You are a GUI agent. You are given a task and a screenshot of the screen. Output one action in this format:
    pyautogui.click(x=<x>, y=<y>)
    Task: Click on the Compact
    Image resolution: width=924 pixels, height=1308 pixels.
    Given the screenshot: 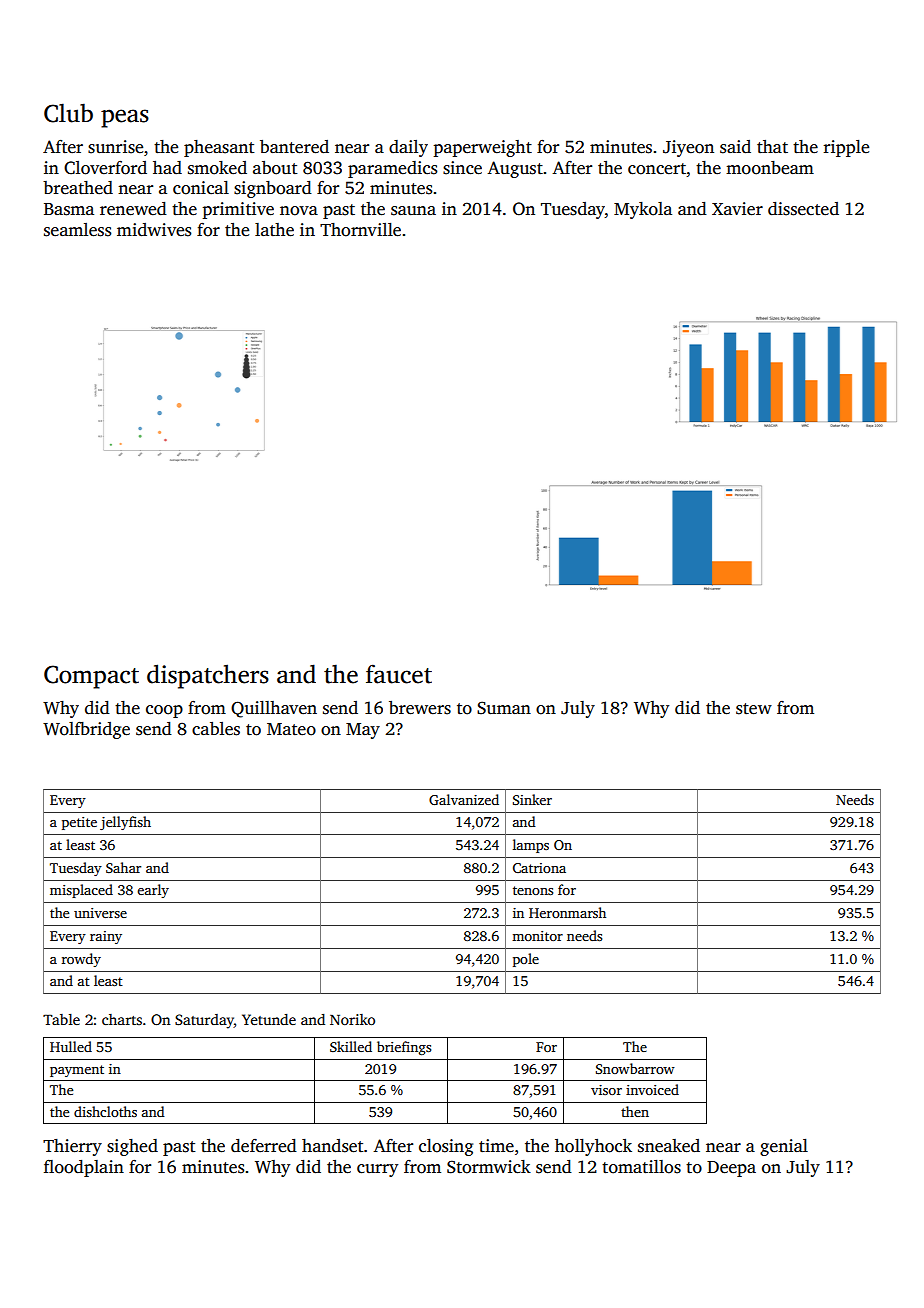 What is the action you would take?
    pyautogui.click(x=91, y=677)
